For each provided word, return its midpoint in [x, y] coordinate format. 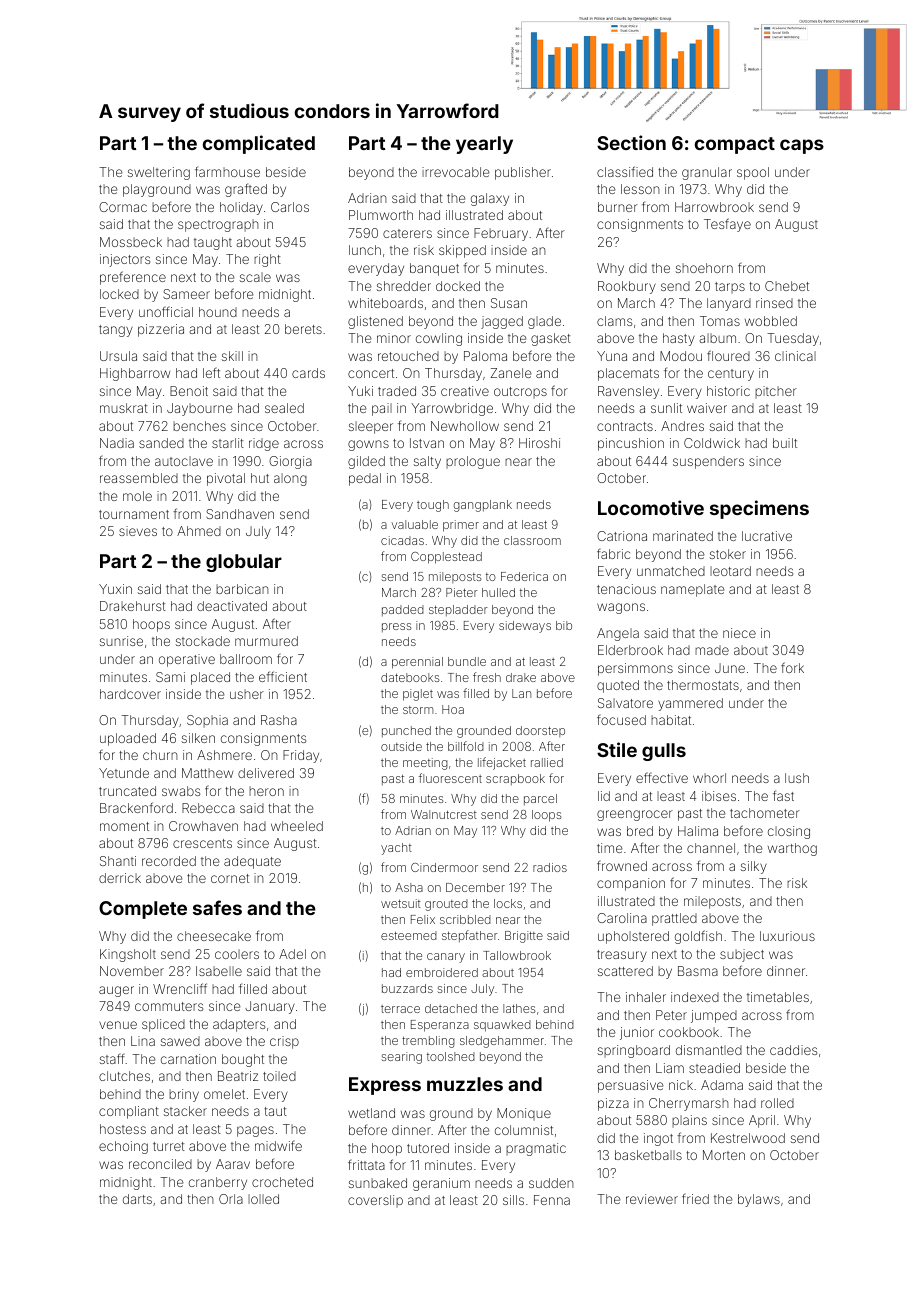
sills [513, 1200]
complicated [259, 144]
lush [797, 778]
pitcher [776, 392]
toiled [279, 1076]
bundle [467, 661]
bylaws [759, 1200]
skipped [462, 251]
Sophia [207, 721]
